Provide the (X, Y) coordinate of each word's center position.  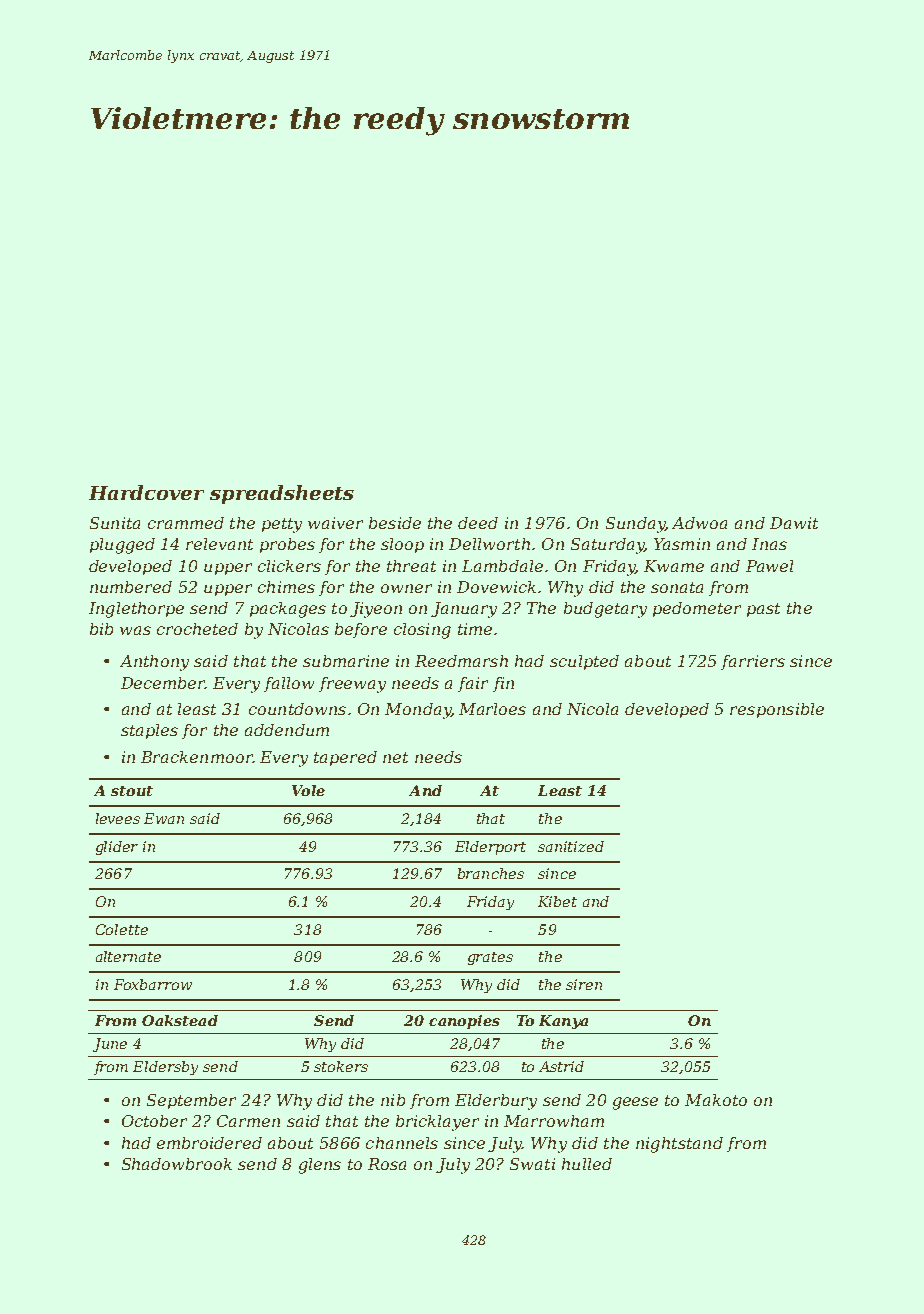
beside (395, 523)
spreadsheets (282, 494)
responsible (777, 710)
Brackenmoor (197, 757)
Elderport (490, 848)
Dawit (794, 523)
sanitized (571, 846)
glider (117, 848)
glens (320, 1166)
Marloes (492, 709)
